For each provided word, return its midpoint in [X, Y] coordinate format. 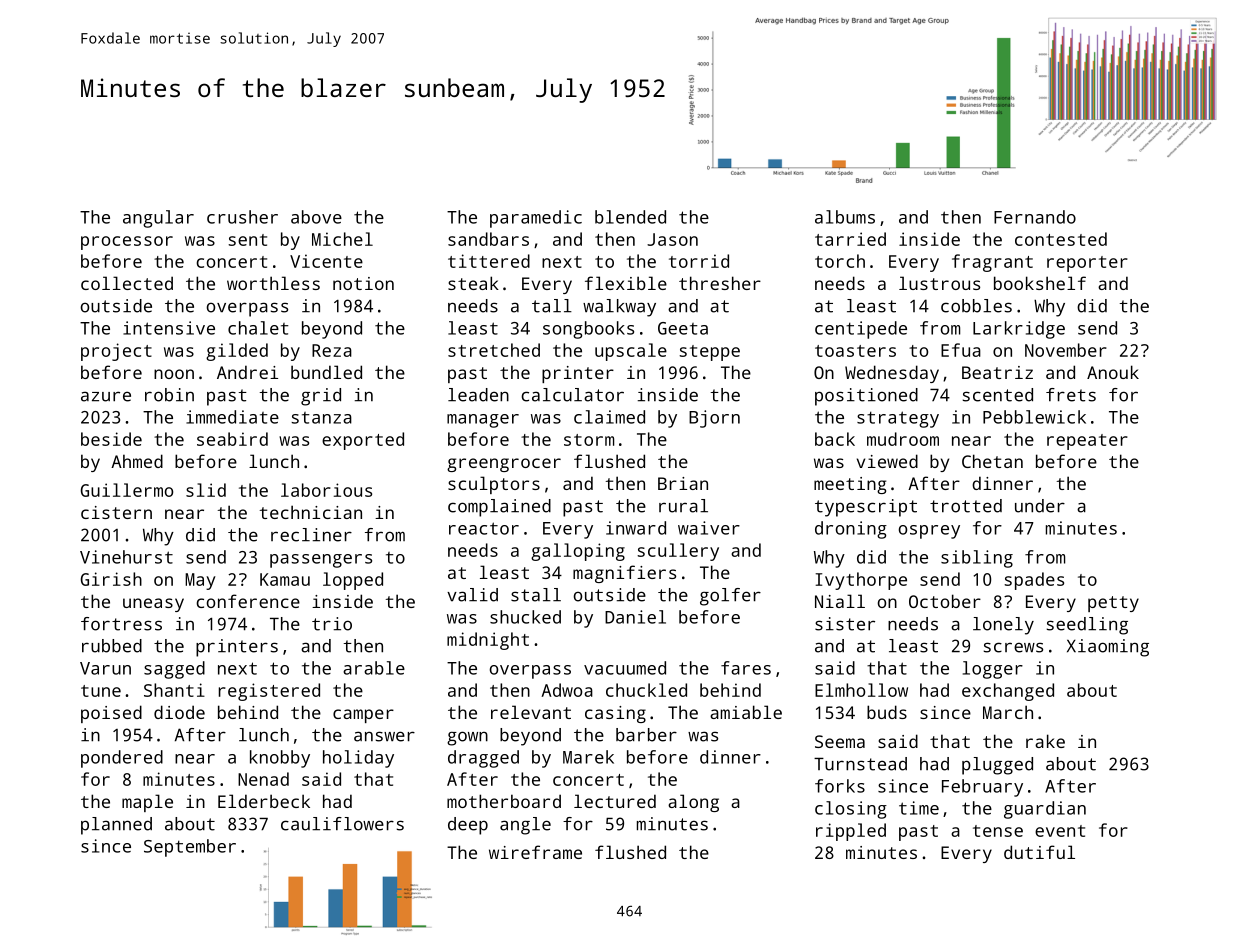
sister [845, 624]
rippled [851, 832]
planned [116, 826]
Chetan [992, 461]
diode [179, 712]
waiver [709, 528]
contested [1061, 239]
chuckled [646, 690]
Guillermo [127, 490]
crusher [242, 217]
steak [473, 283]
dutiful [1039, 852]
